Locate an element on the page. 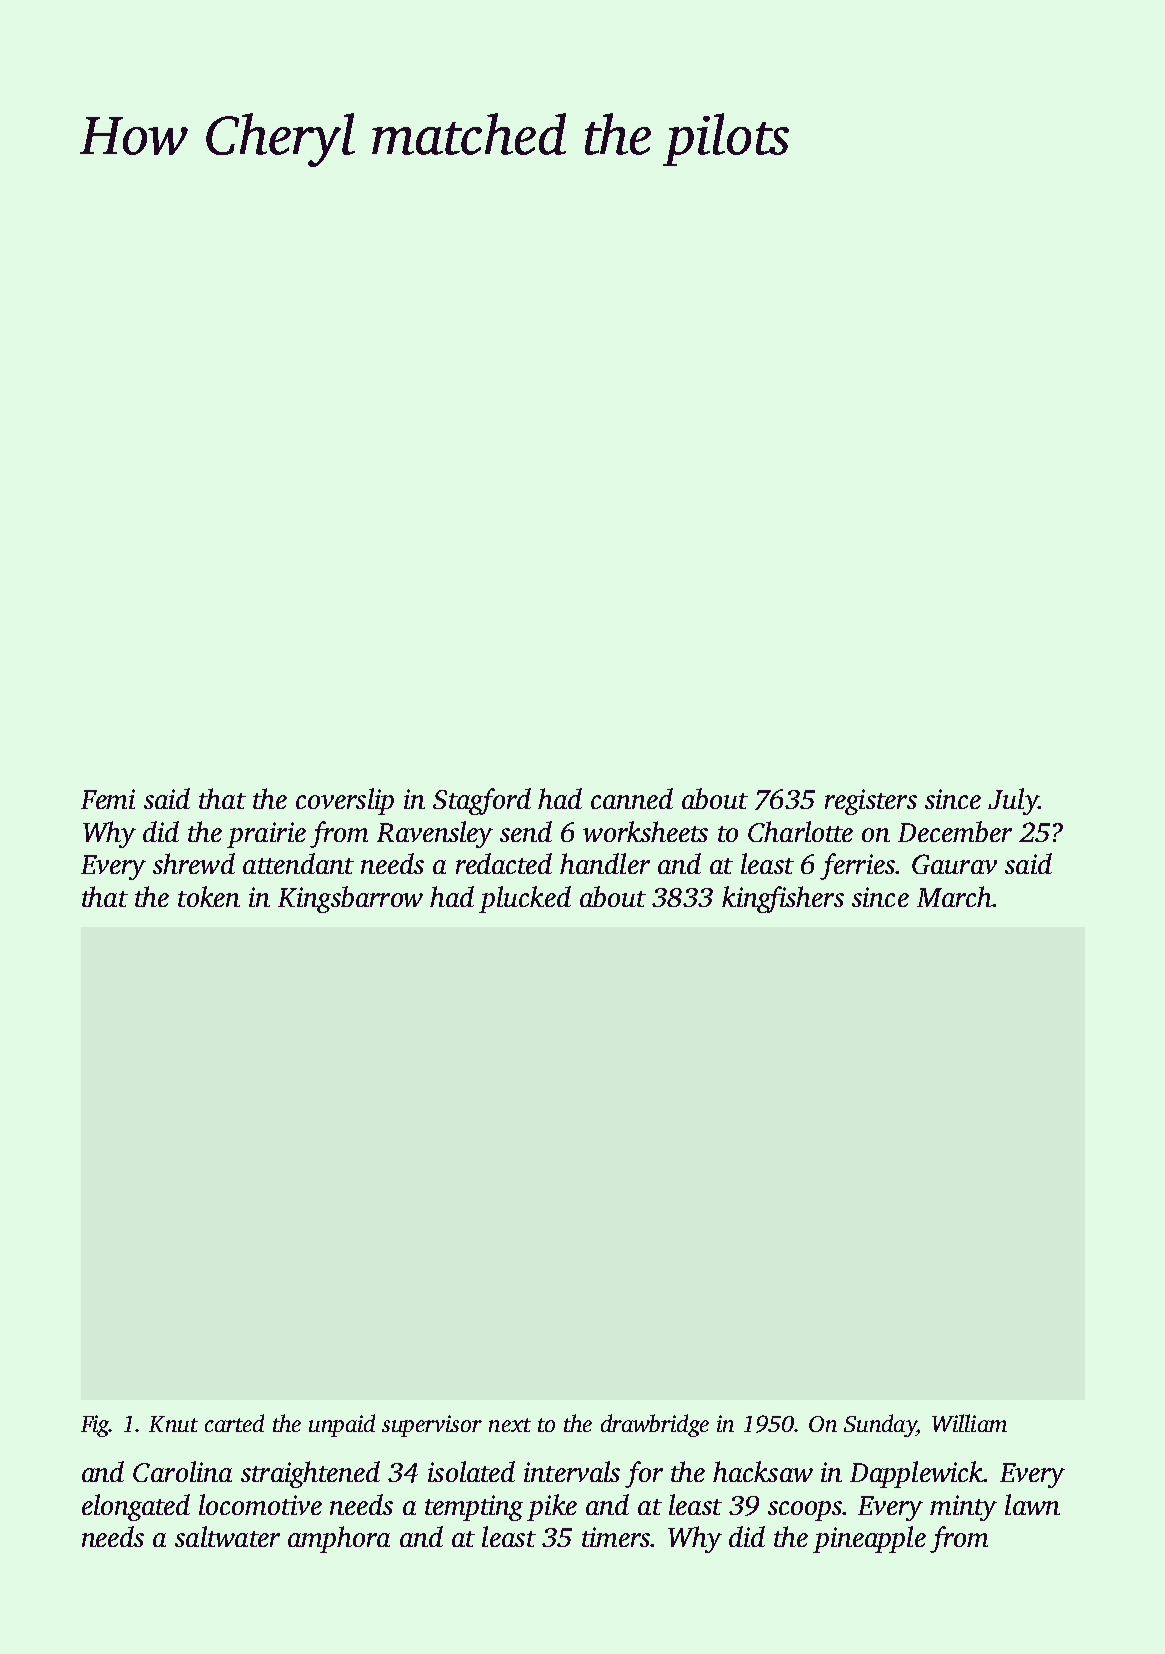 The width and height of the page is (1165, 1654). token is located at coordinates (209, 896).
